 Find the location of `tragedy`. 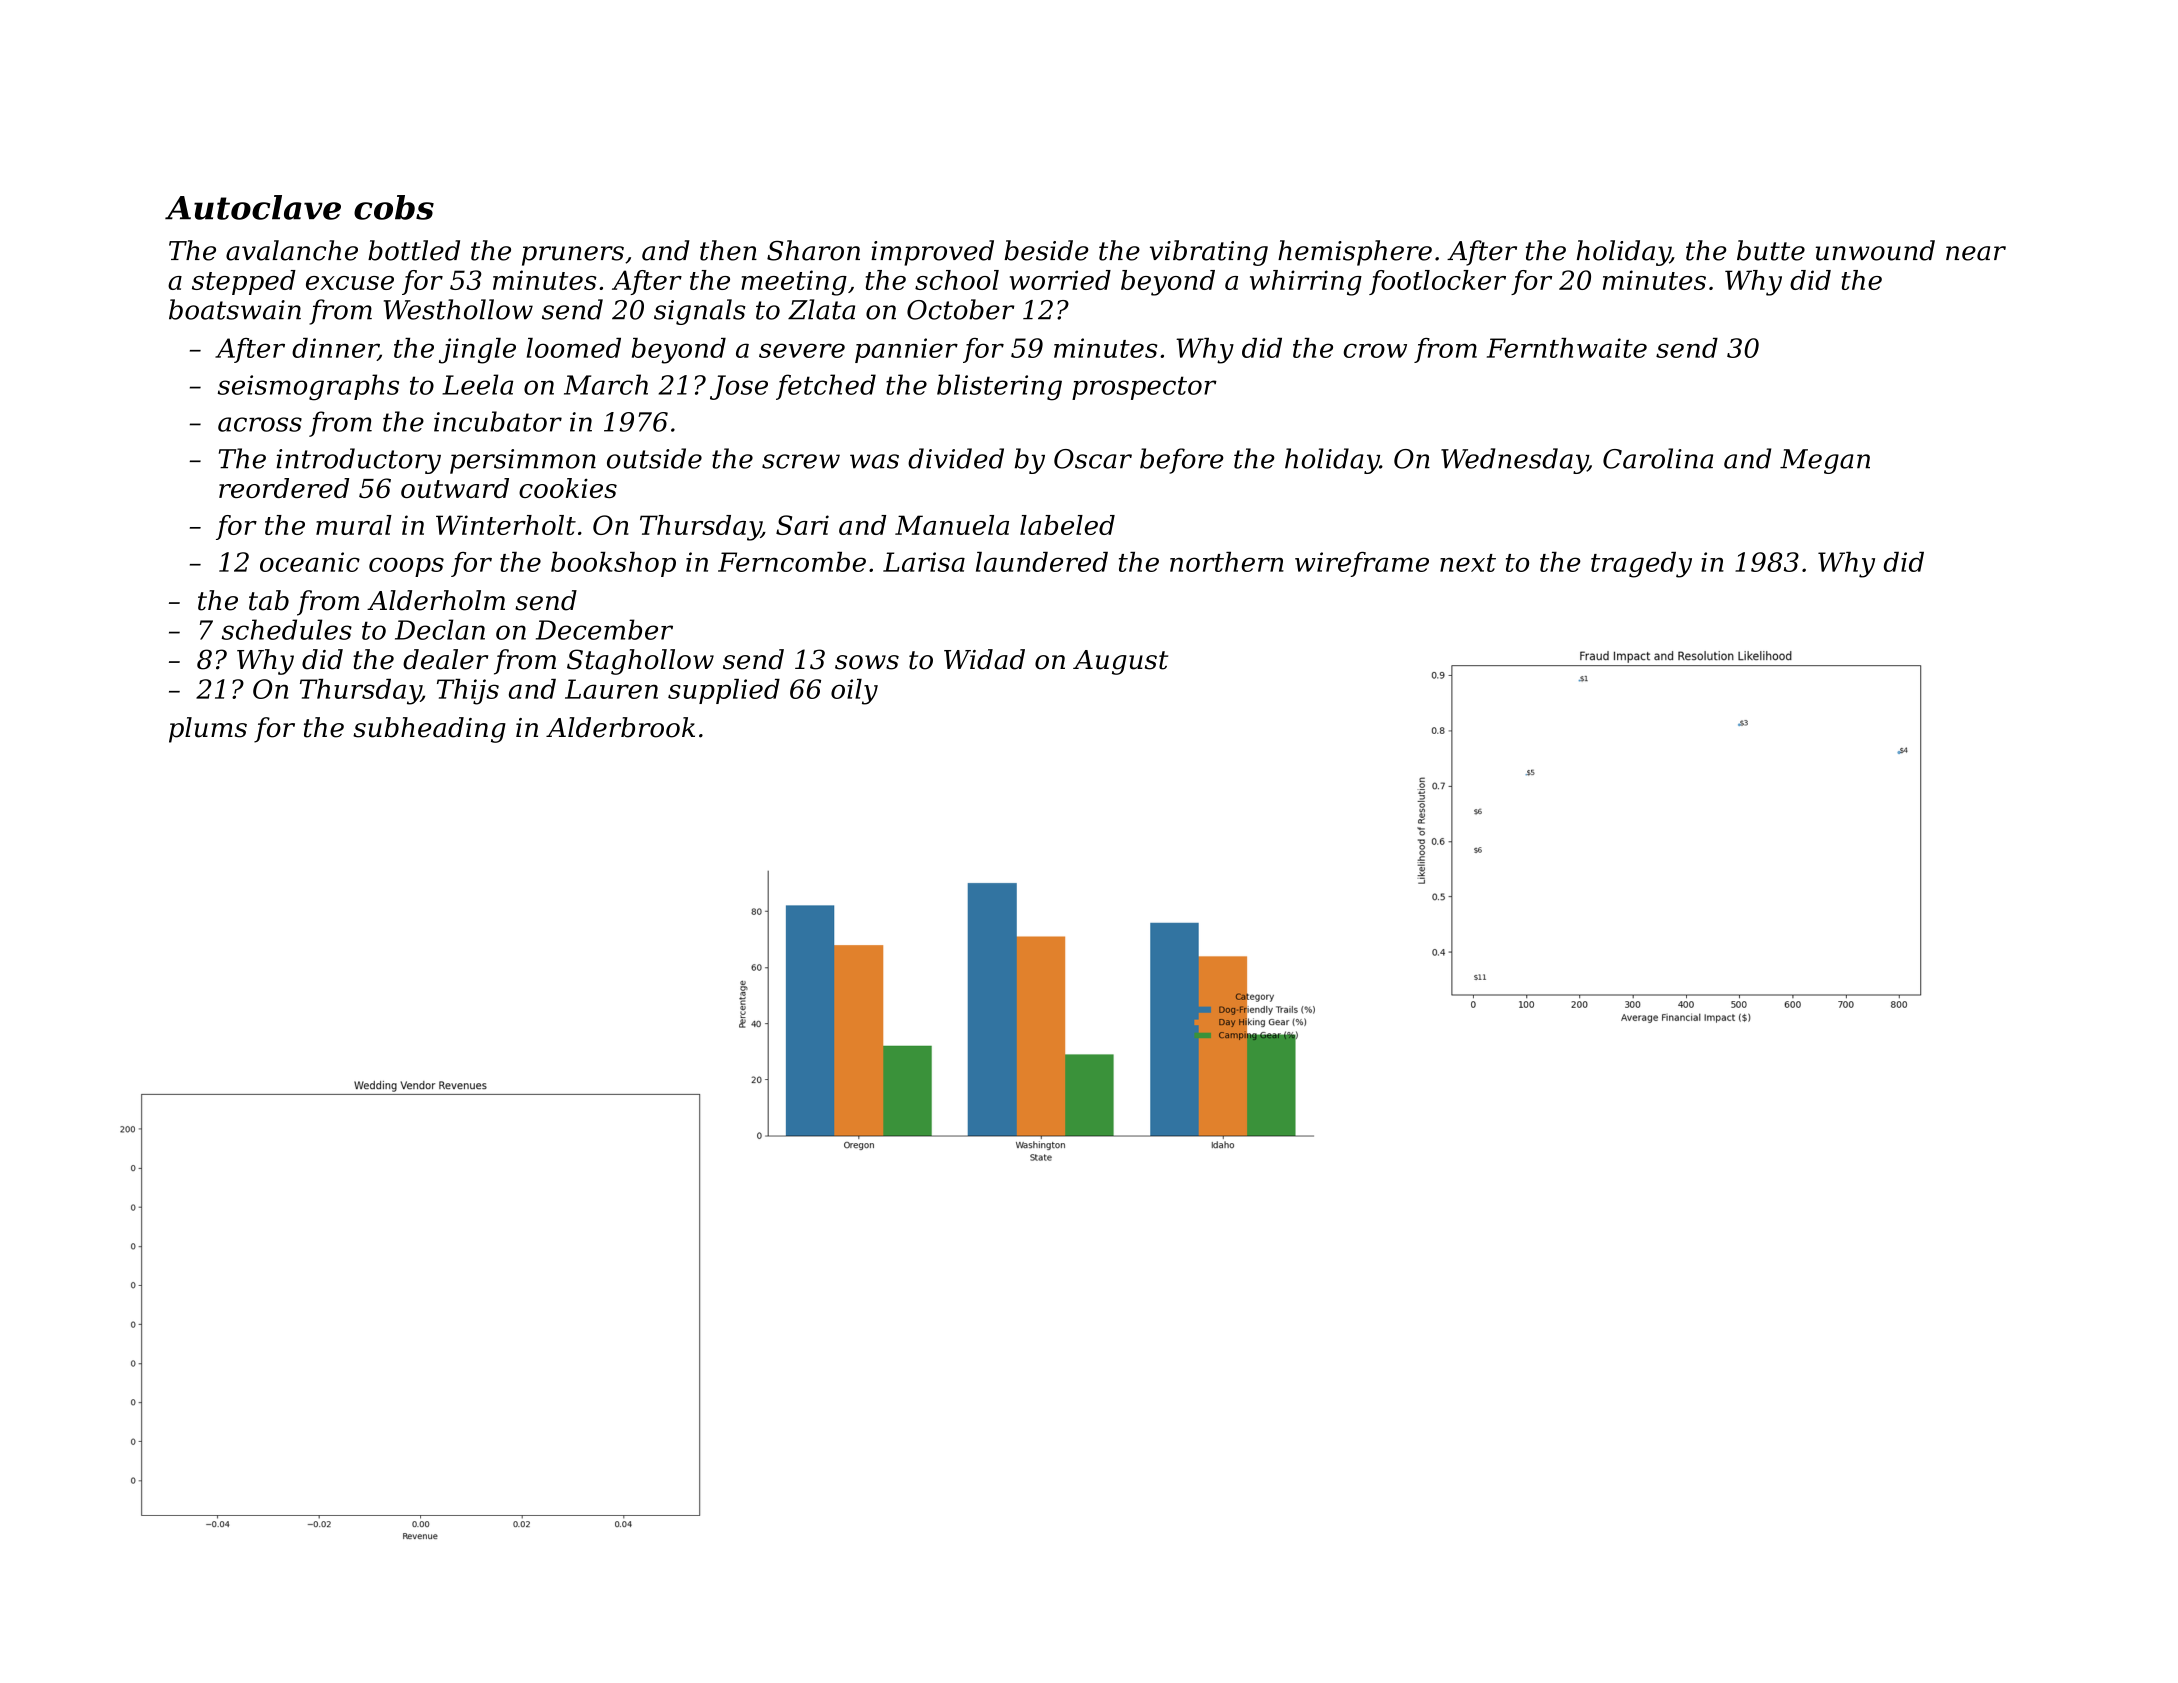

tragedy is located at coordinates (1641, 565).
